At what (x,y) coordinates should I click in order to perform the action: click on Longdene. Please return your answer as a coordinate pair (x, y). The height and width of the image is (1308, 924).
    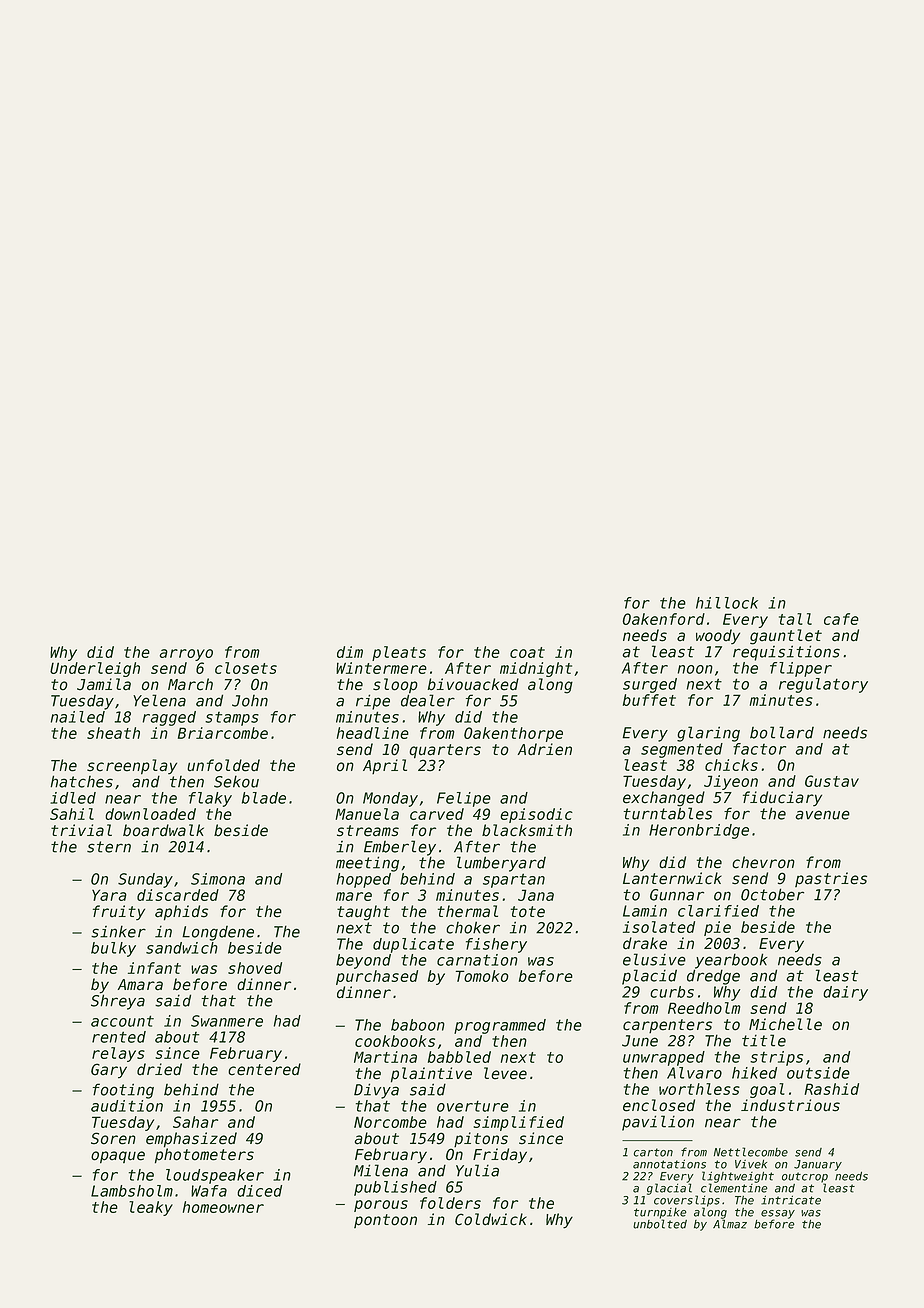
    Looking at the image, I should click on (218, 933).
